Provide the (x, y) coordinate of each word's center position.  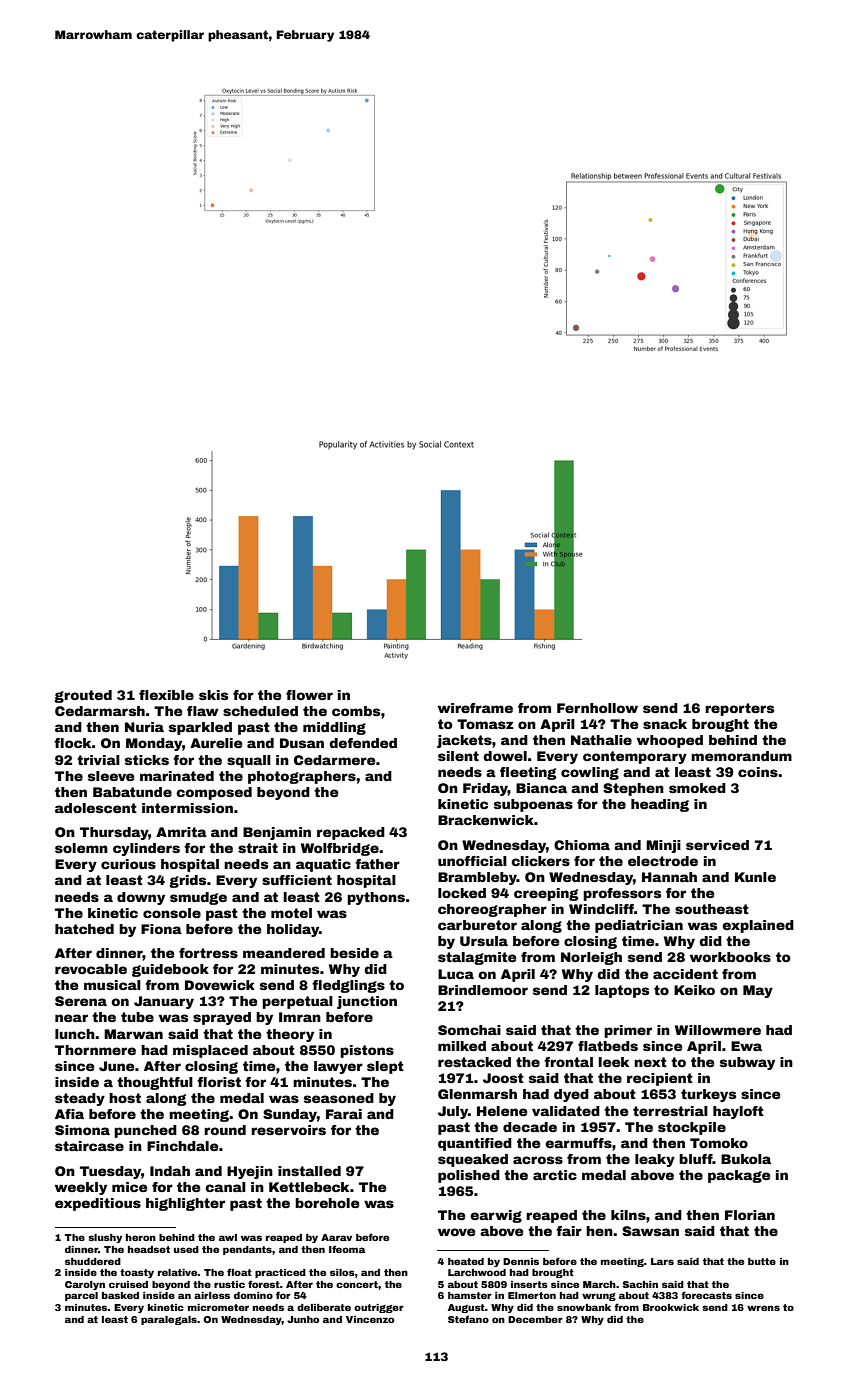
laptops (622, 991)
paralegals (169, 1320)
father (377, 864)
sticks (147, 760)
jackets (464, 741)
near (71, 1018)
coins (758, 772)
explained (758, 926)
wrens (763, 1308)
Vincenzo (370, 1319)
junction (367, 1002)
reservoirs (288, 1130)
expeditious (98, 1204)
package (739, 1176)
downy (141, 898)
